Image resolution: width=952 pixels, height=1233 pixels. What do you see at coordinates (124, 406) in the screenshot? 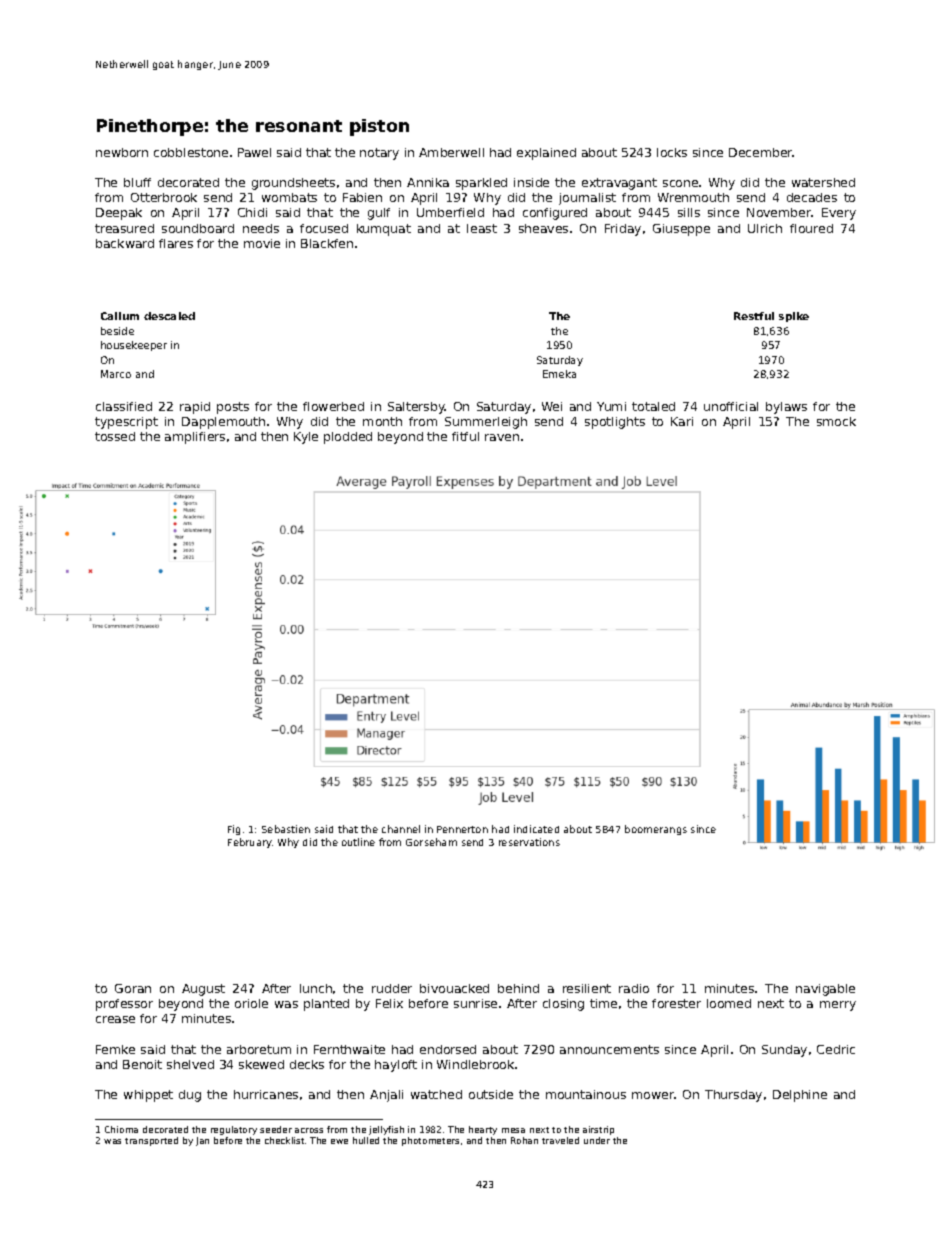
I see `classified` at bounding box center [124, 406].
